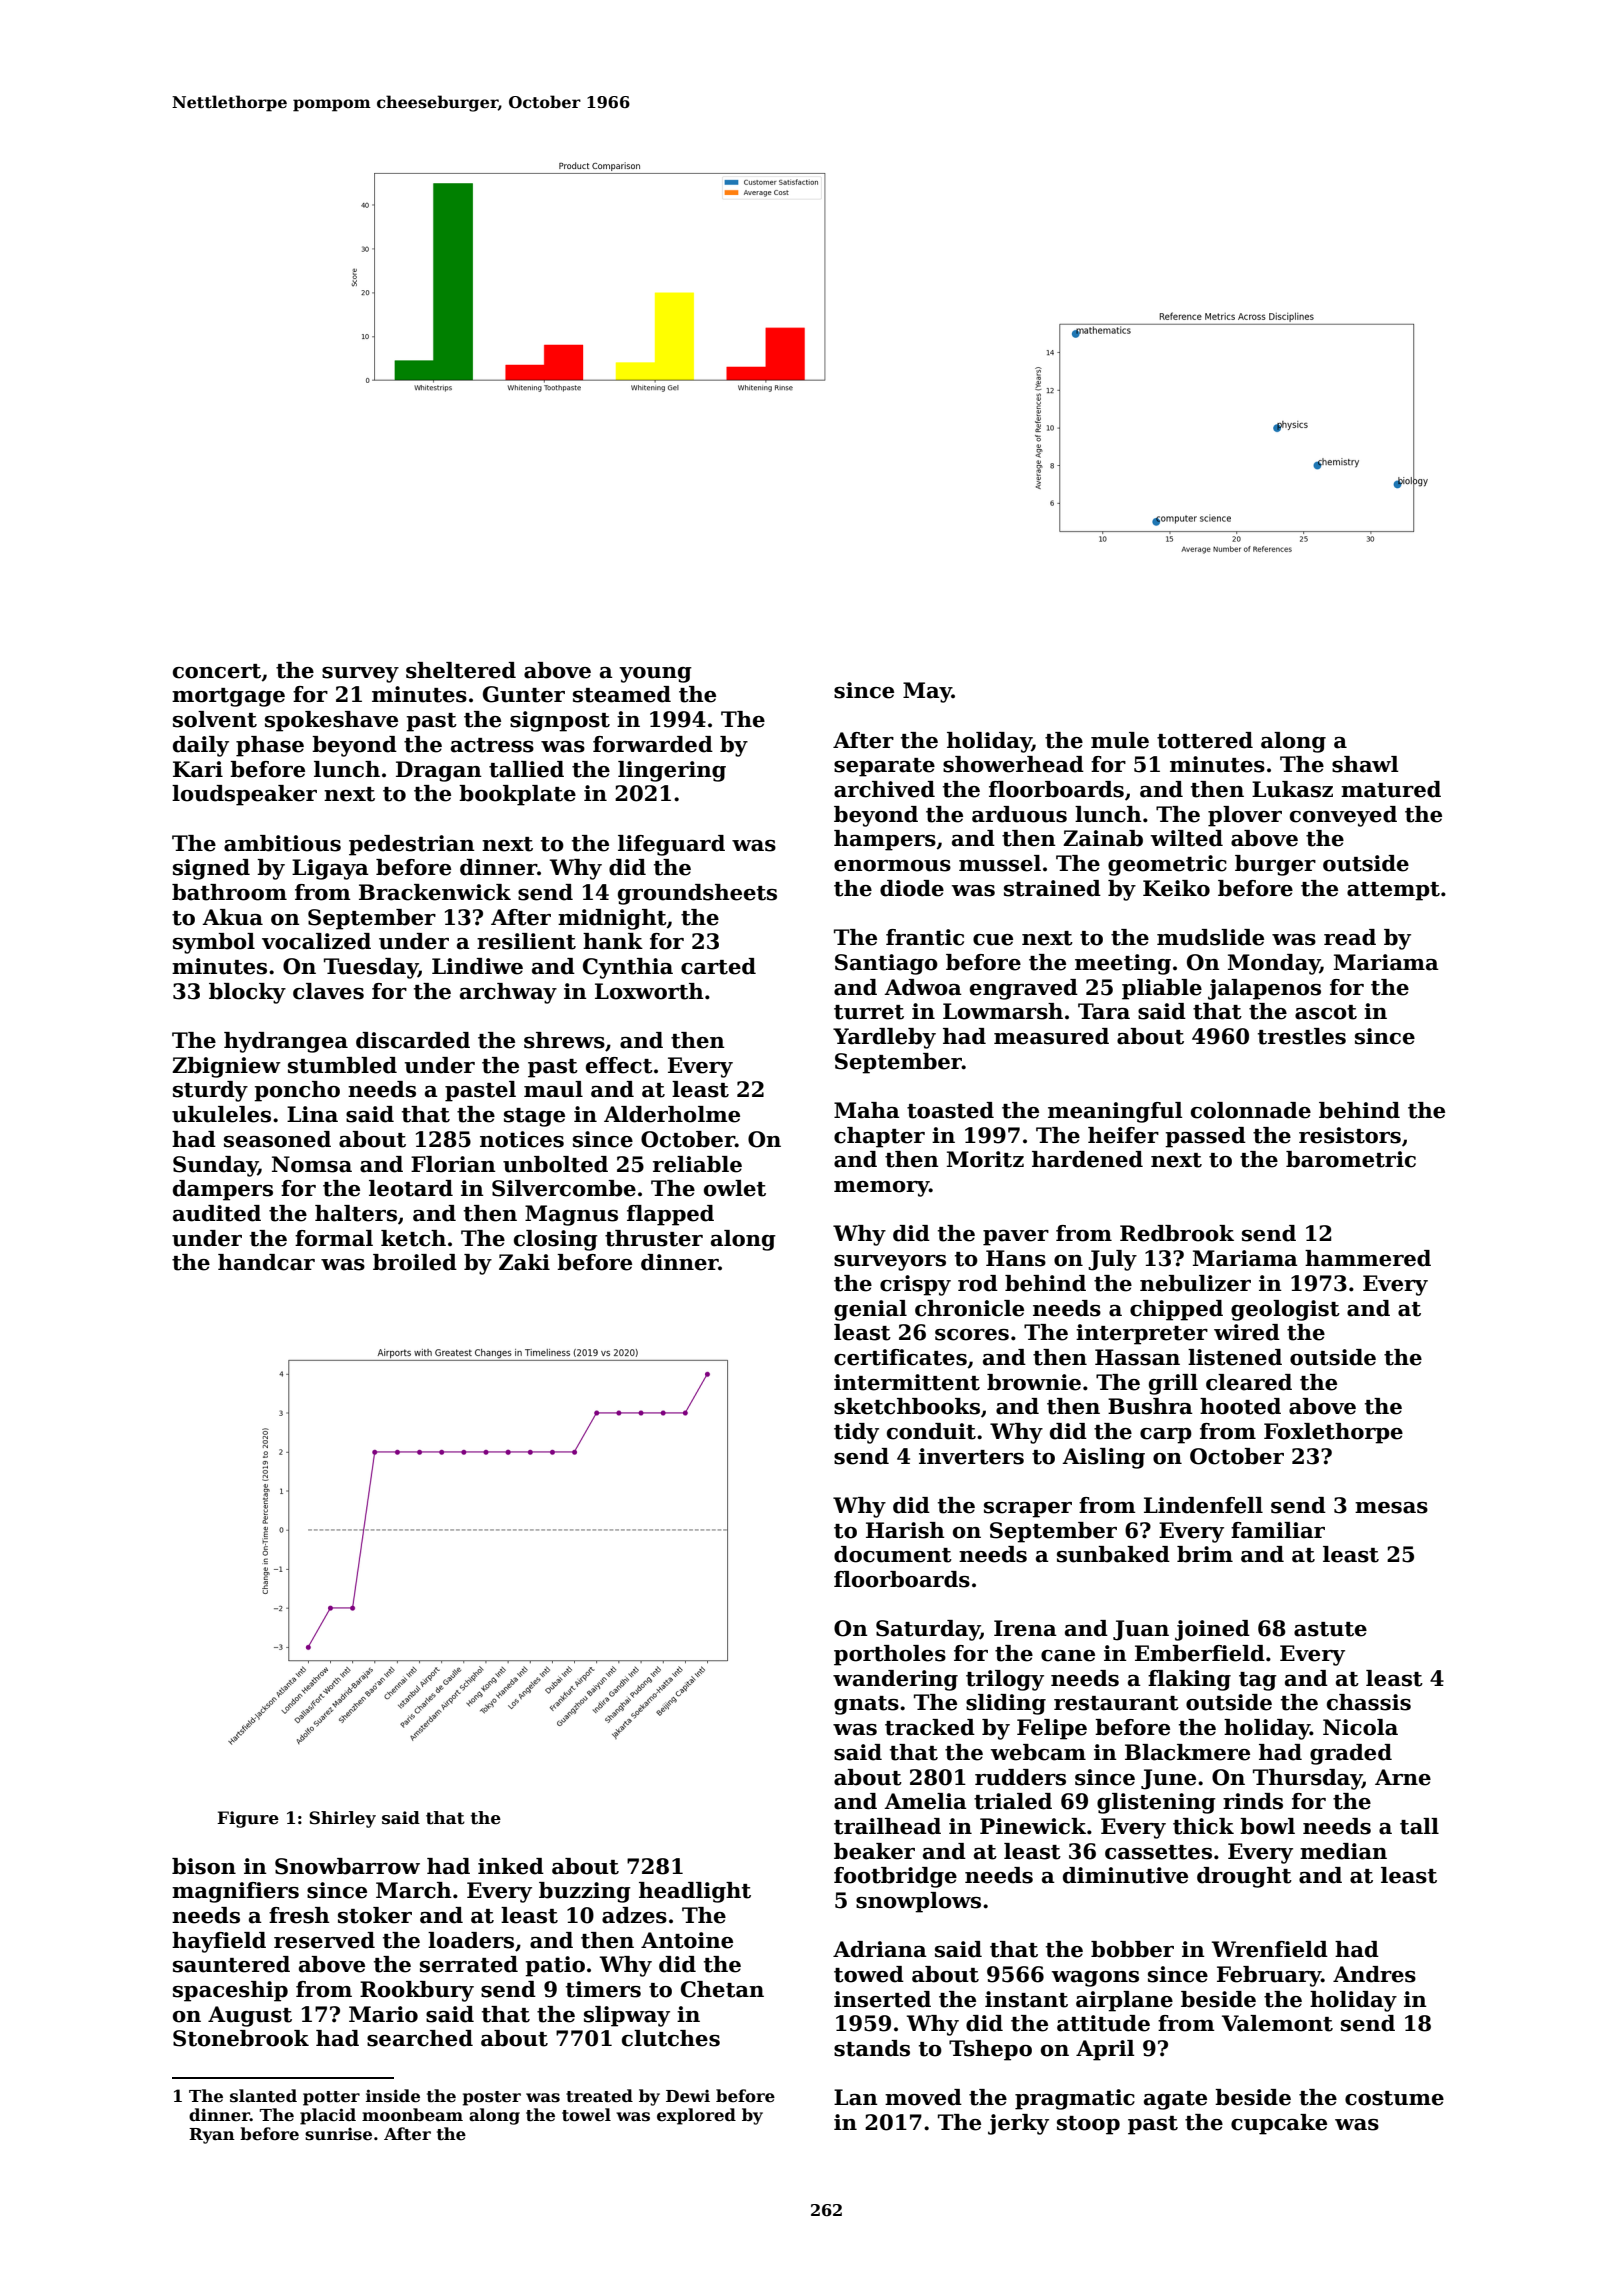  Describe the element at coordinates (890, 1655) in the page. I see `portholes` at that location.
